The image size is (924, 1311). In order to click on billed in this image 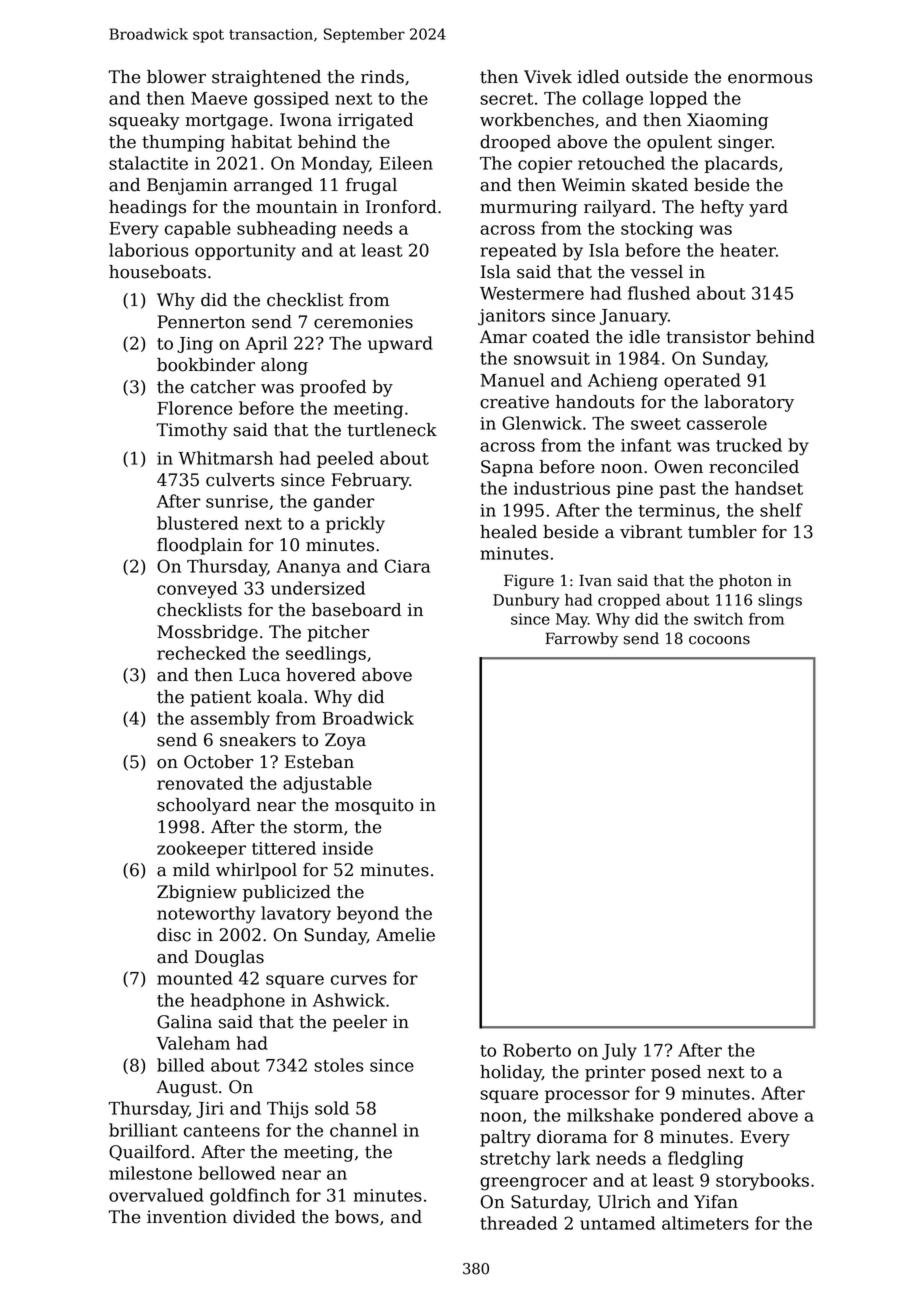, I will do `click(180, 1065)`.
